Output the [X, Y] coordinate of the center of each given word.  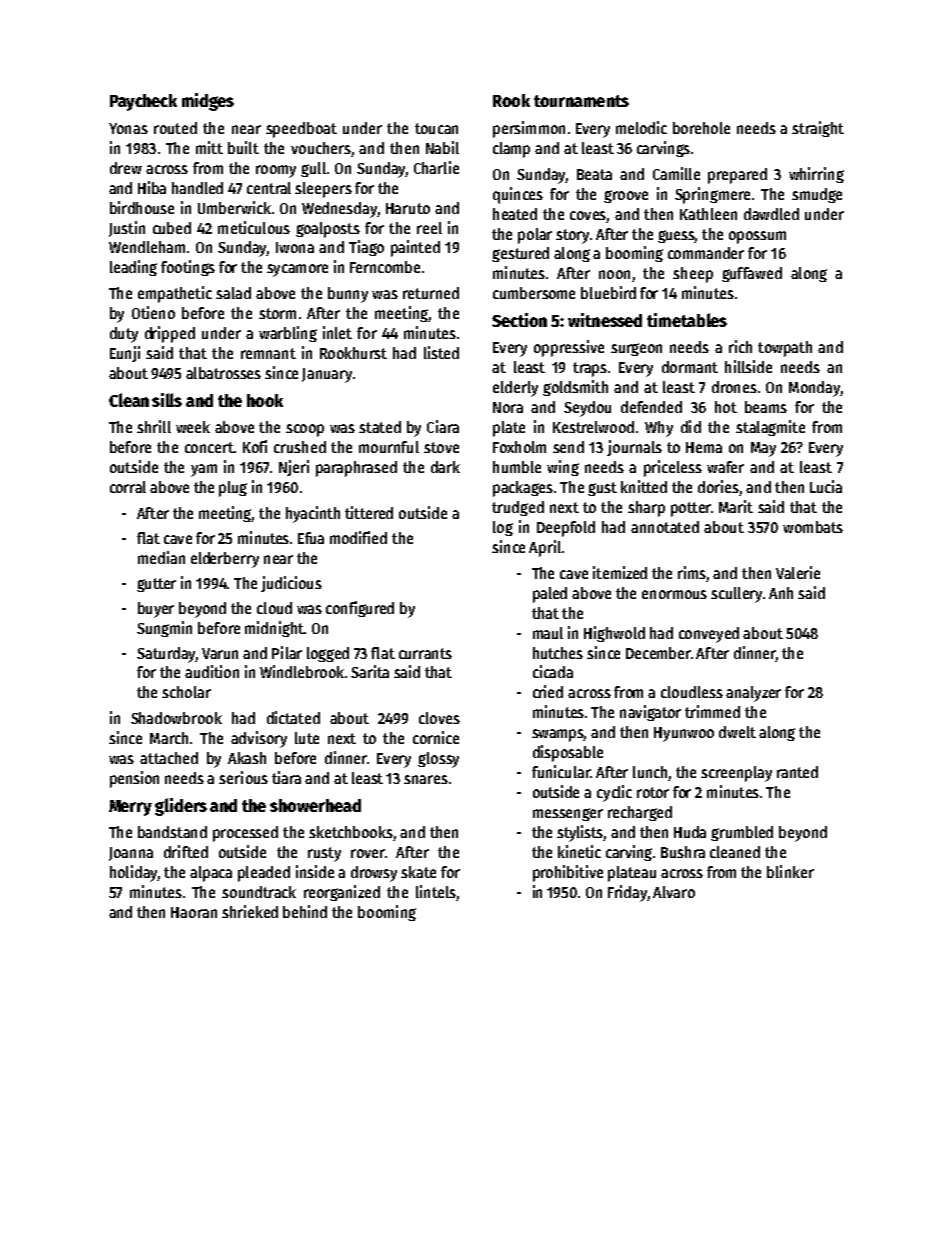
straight [818, 129]
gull [313, 169]
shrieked [250, 911]
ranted [797, 772]
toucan [436, 128]
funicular [561, 771]
